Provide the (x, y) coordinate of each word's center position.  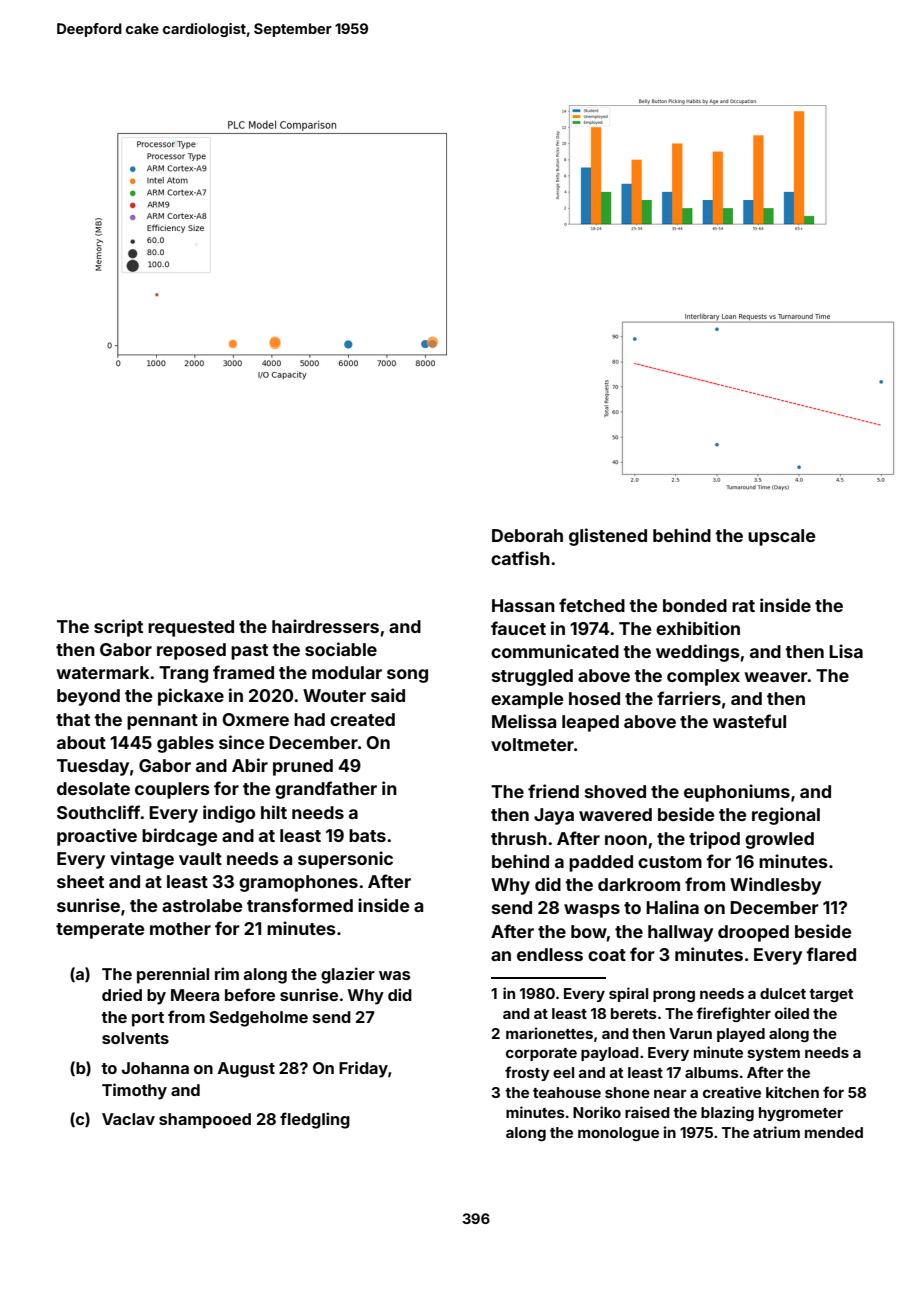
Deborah (527, 535)
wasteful (749, 721)
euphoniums (737, 793)
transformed (300, 905)
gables (185, 744)
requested (191, 628)
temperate (100, 931)
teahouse (567, 1092)
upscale (781, 537)
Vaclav (128, 1119)
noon (626, 840)
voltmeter (532, 744)
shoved (615, 791)
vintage (142, 860)
